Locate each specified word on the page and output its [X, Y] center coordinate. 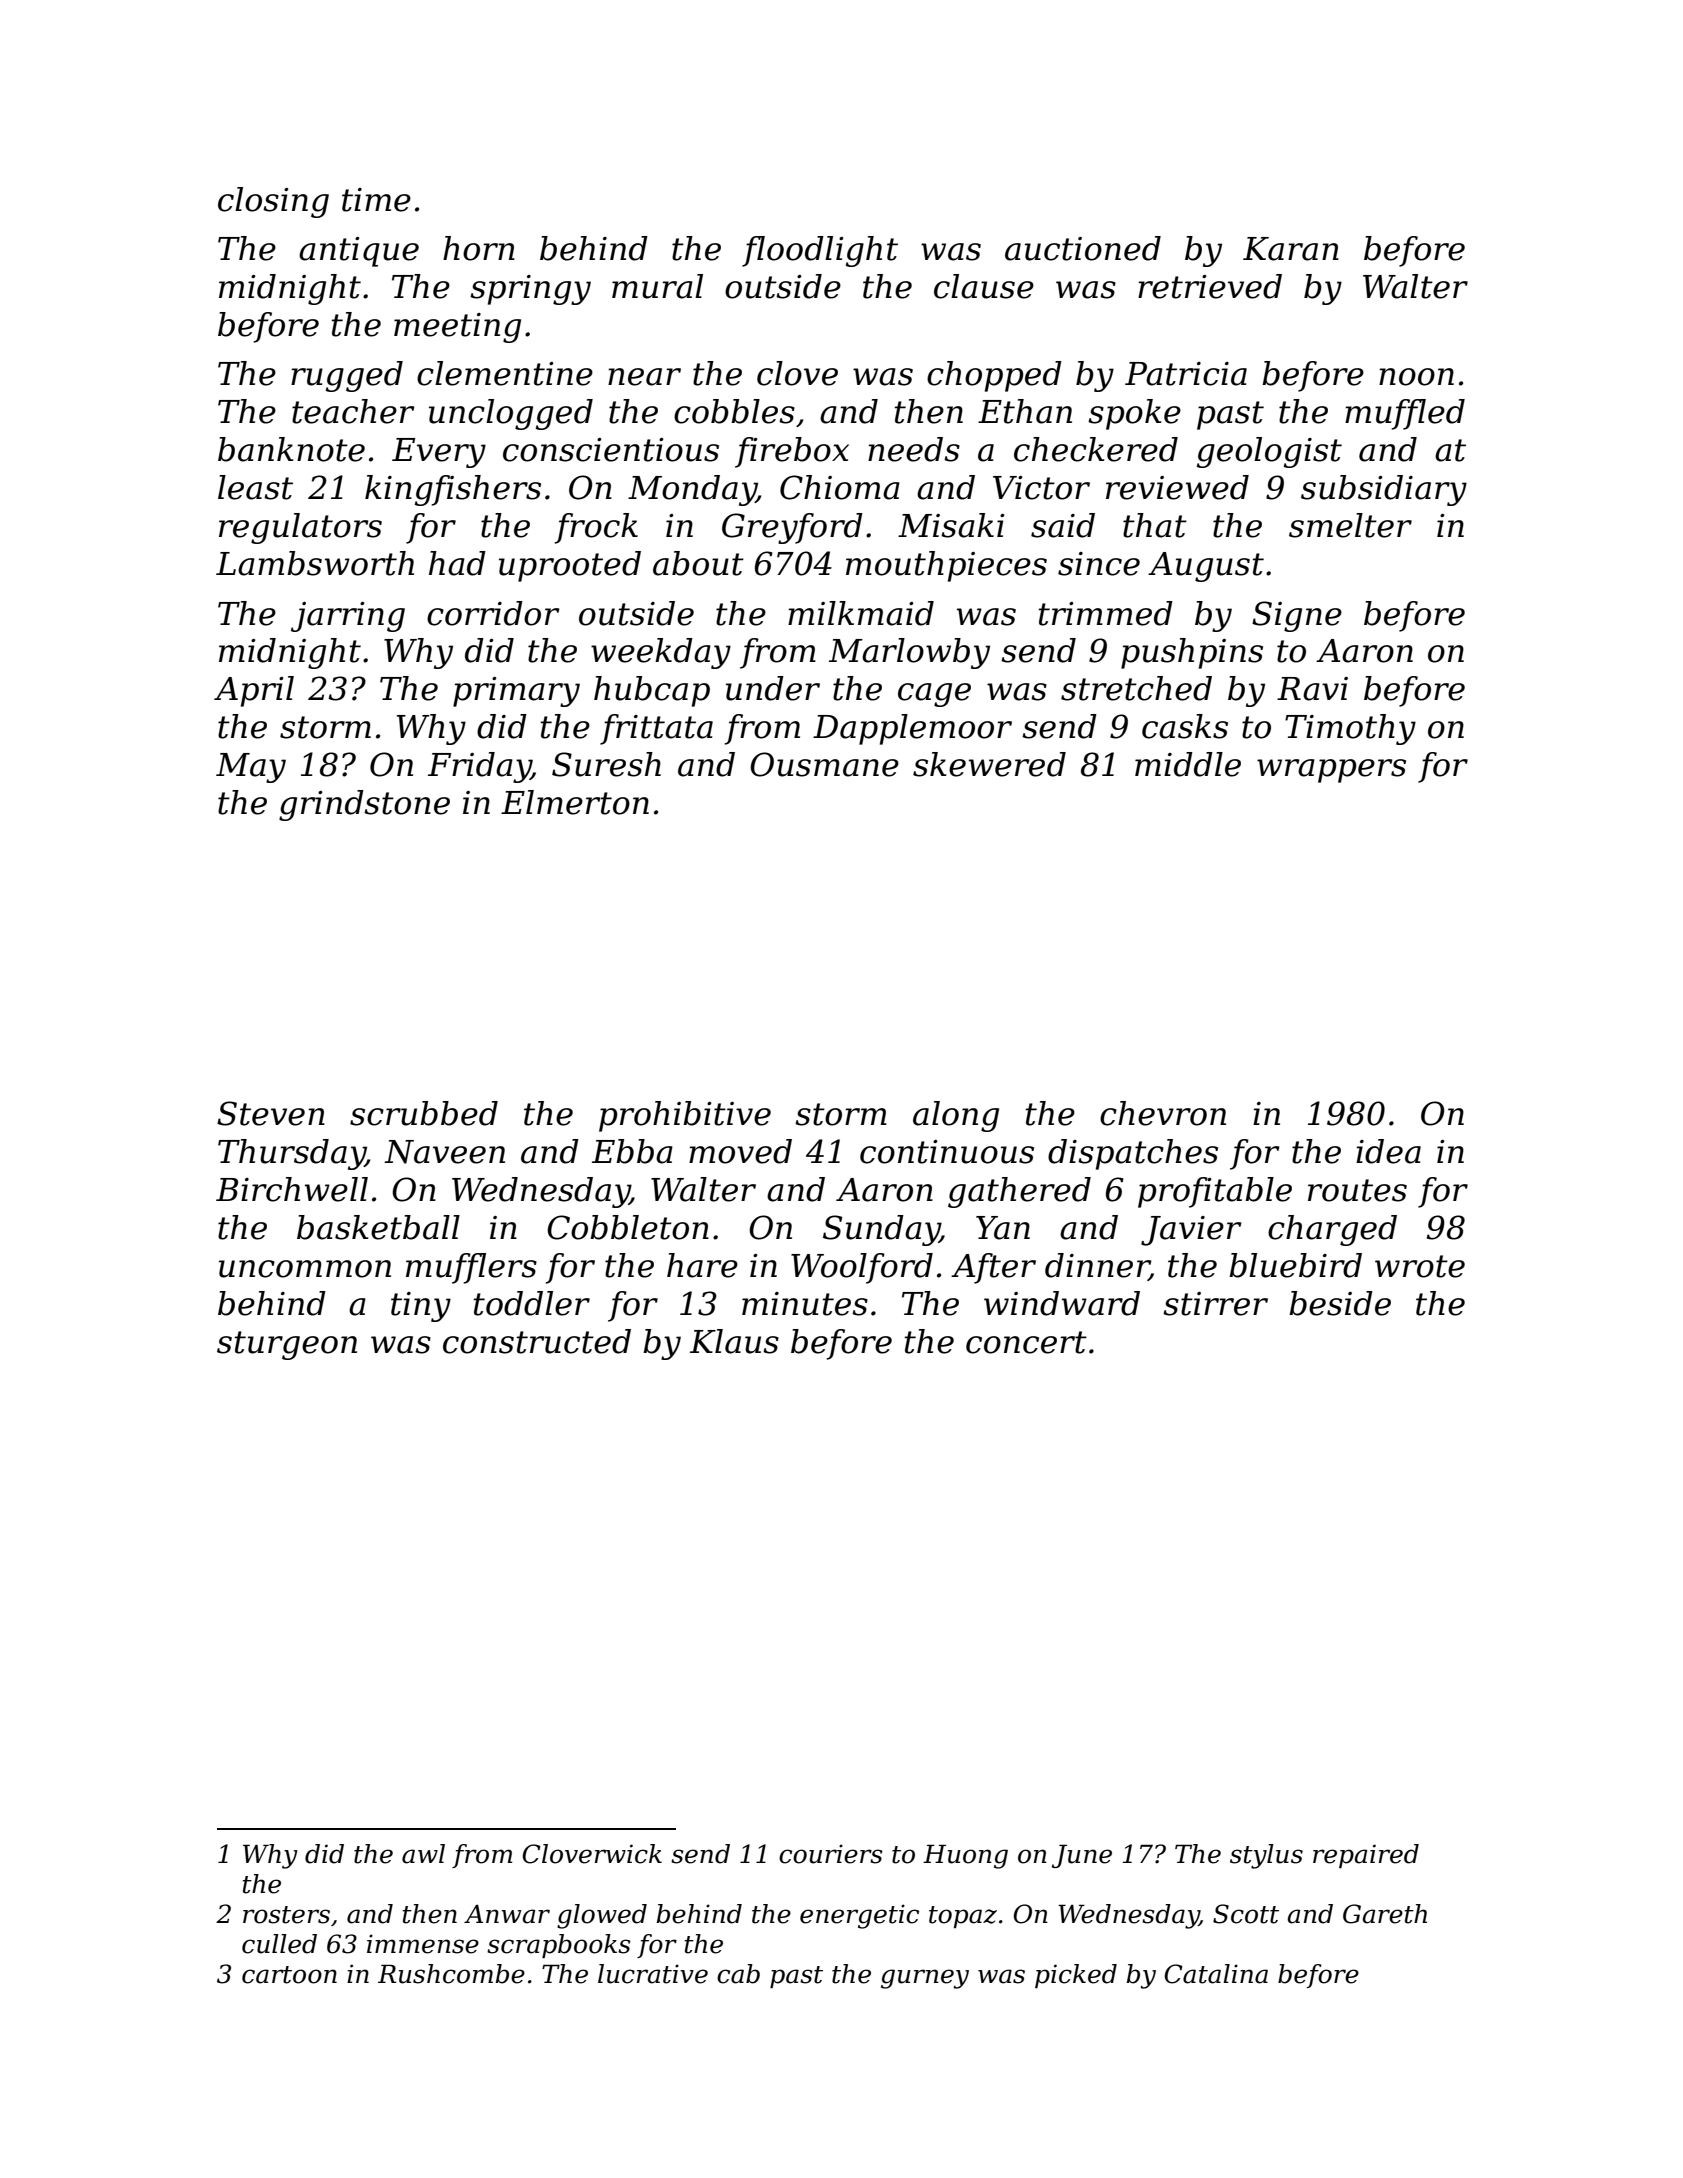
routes [1357, 1190]
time [376, 200]
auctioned [1083, 248]
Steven [271, 1113]
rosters [286, 1915]
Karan [1291, 249]
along [956, 1116]
